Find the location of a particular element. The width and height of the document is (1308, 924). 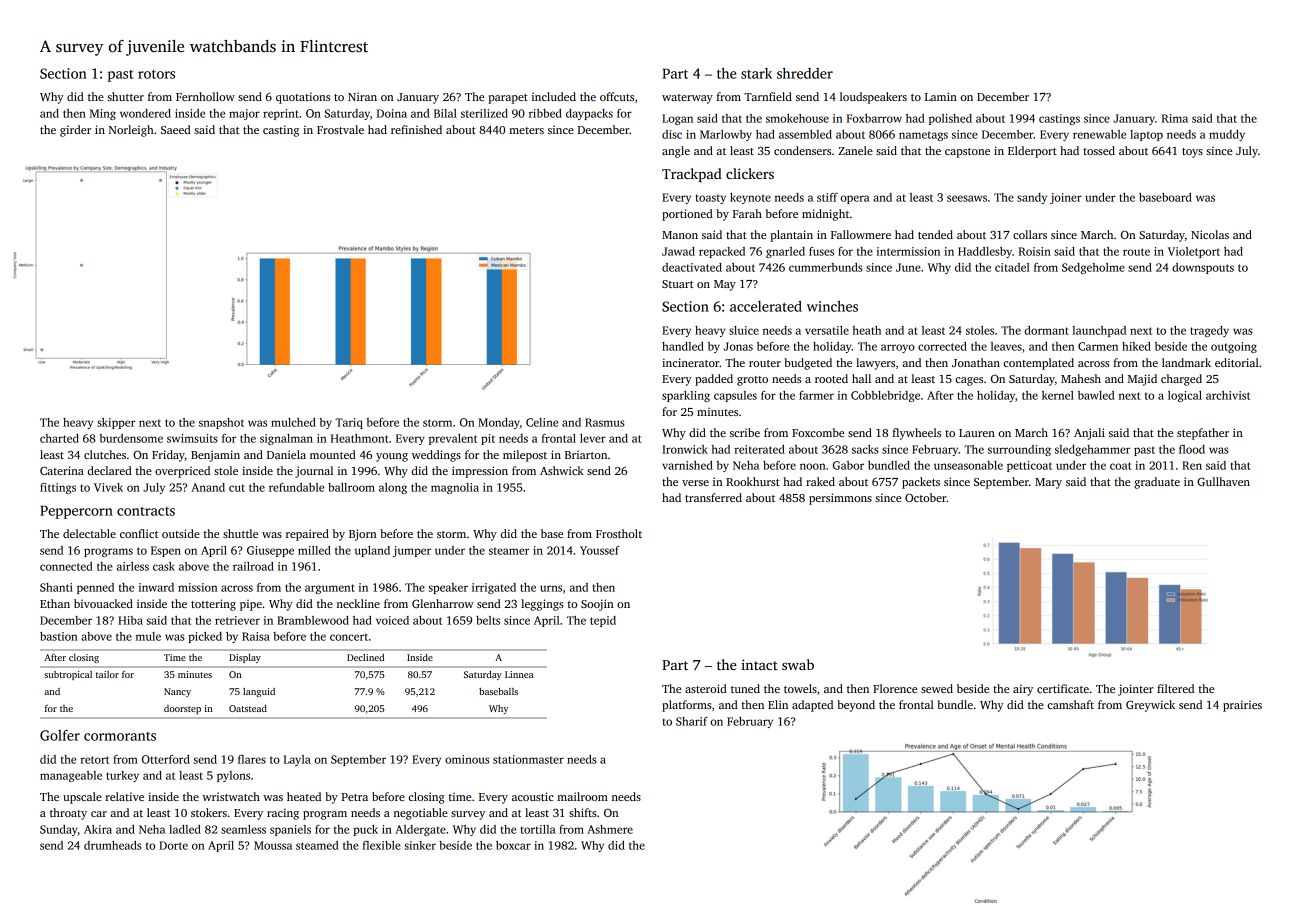

drumheads is located at coordinates (113, 845).
